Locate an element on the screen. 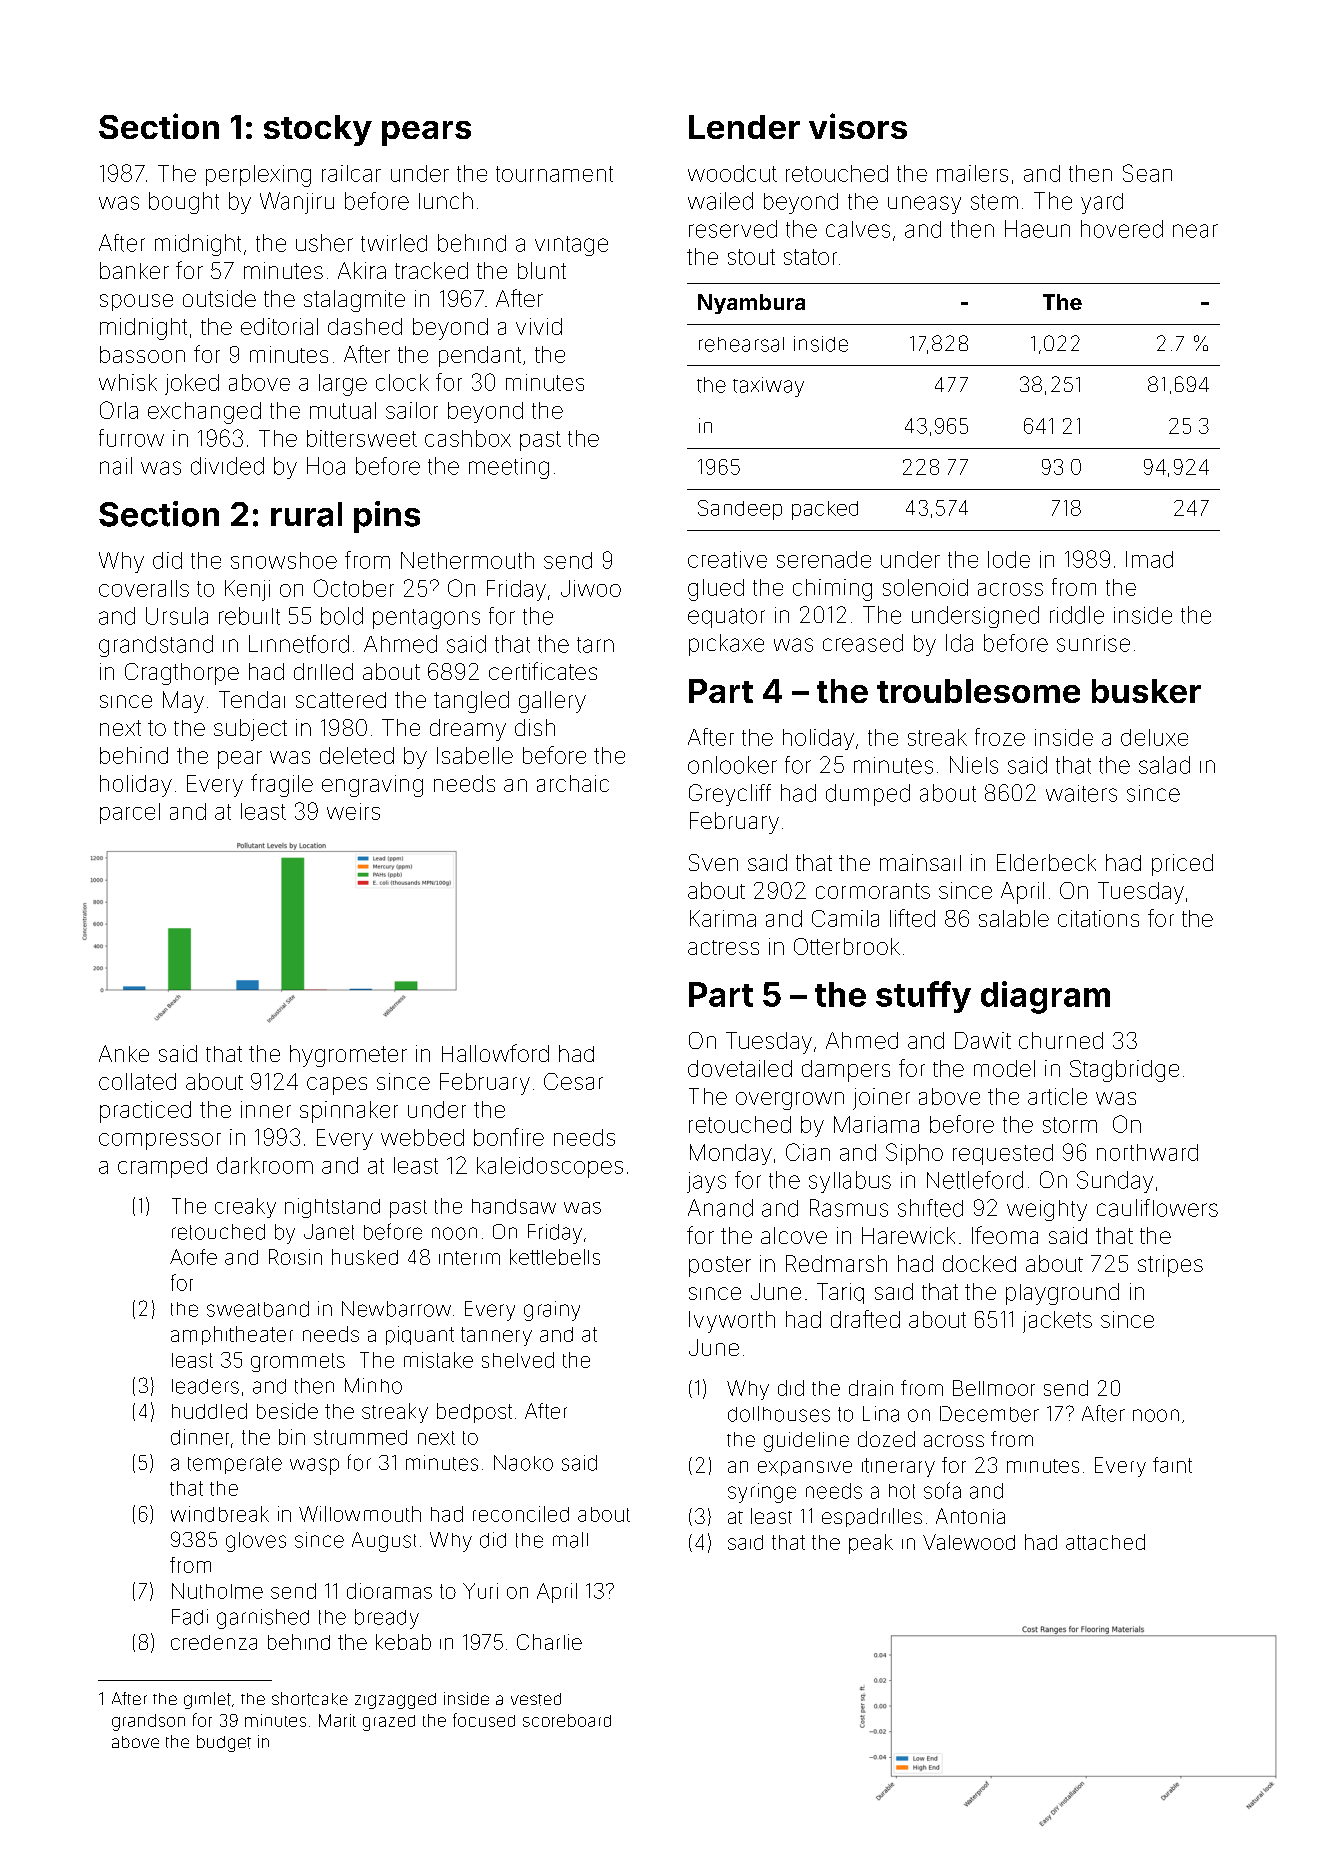 The image size is (1318, 1864). storm is located at coordinates (1070, 1125).
